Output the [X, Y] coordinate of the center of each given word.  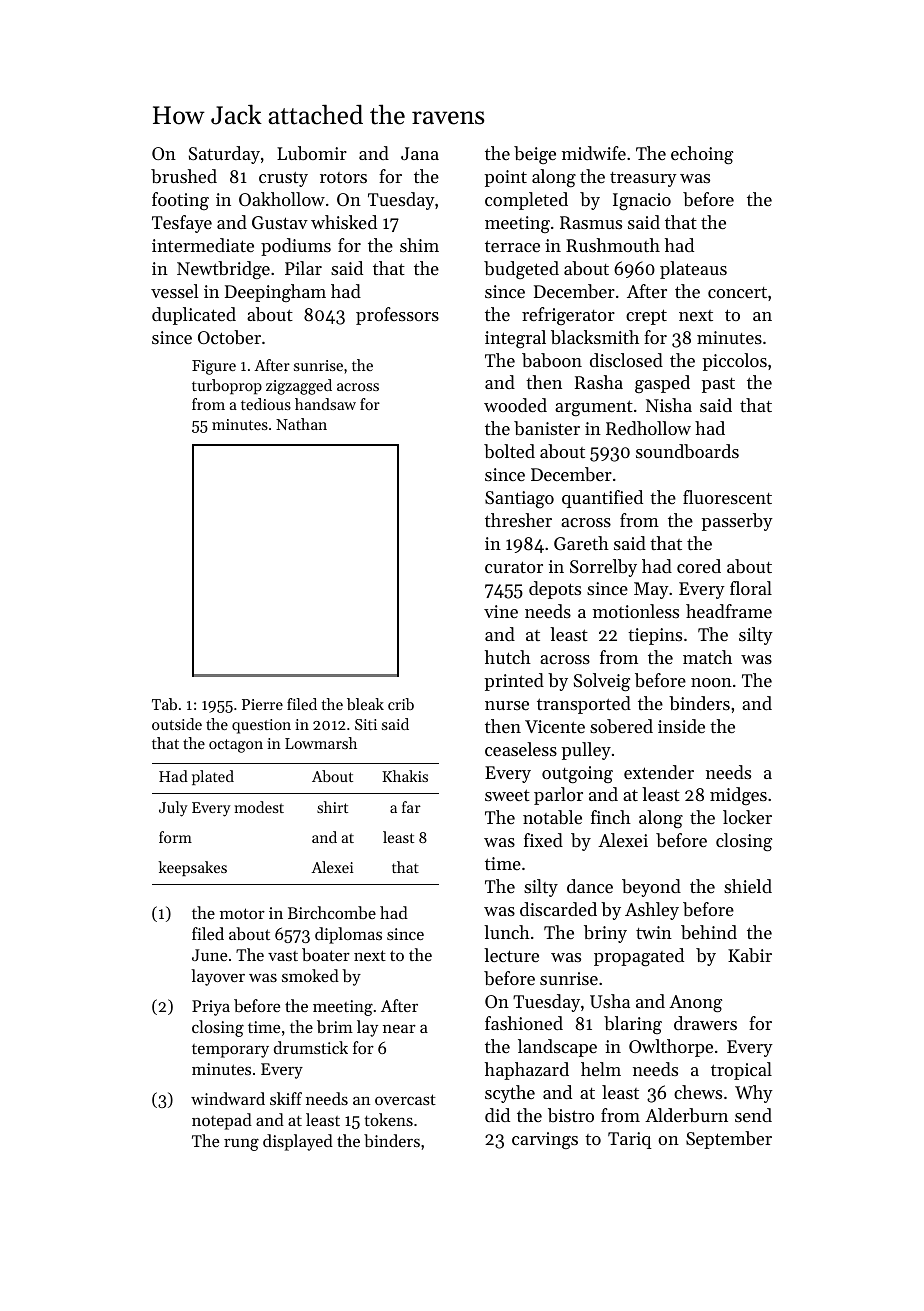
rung [241, 1144]
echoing [702, 155]
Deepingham [275, 293]
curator [514, 567]
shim [419, 245]
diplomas [348, 935]
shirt [332, 807]
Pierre [262, 704]
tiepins [655, 636]
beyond [651, 888]
